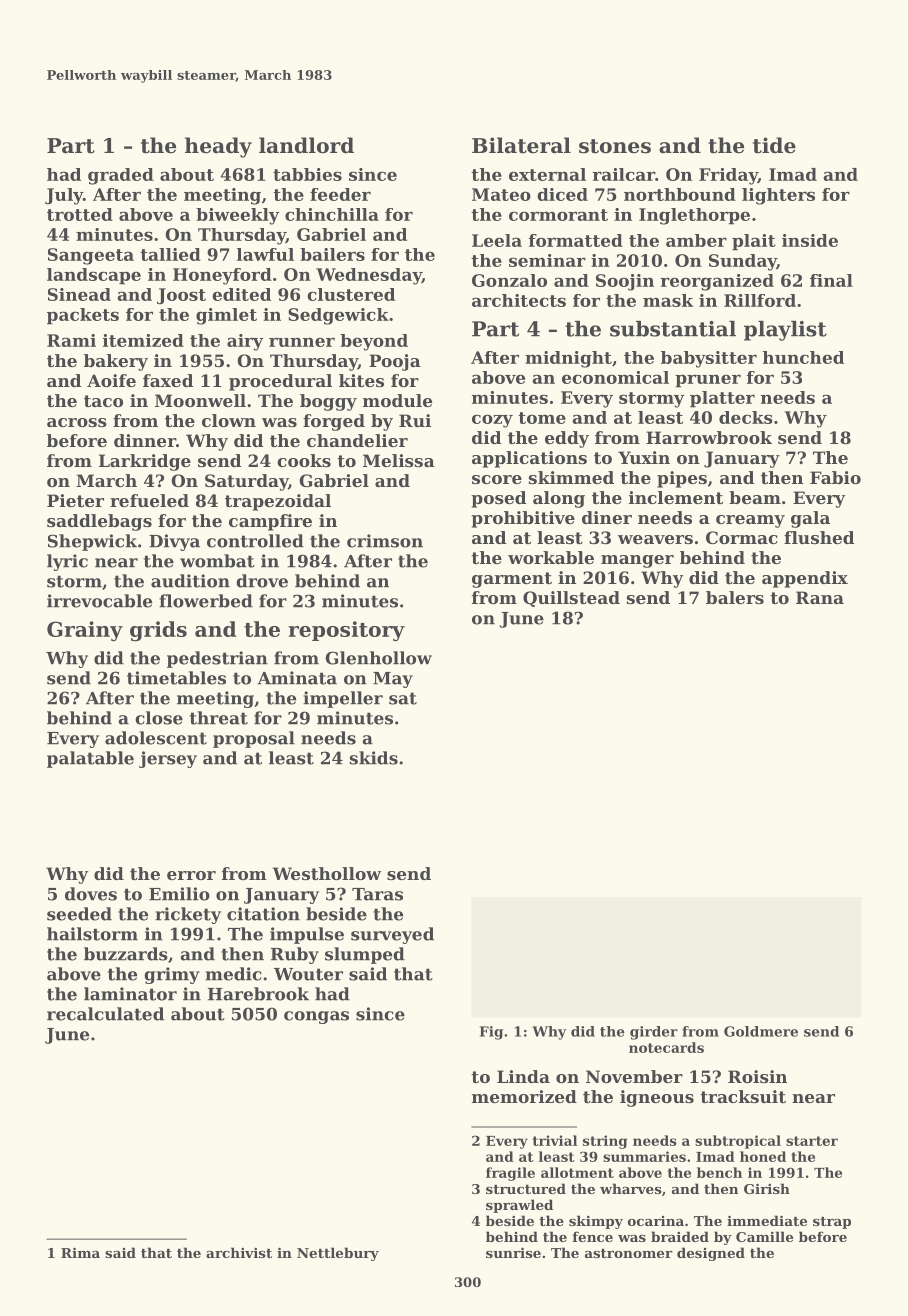 This screenshot has width=908, height=1316. I want to click on archivist, so click(239, 1252).
